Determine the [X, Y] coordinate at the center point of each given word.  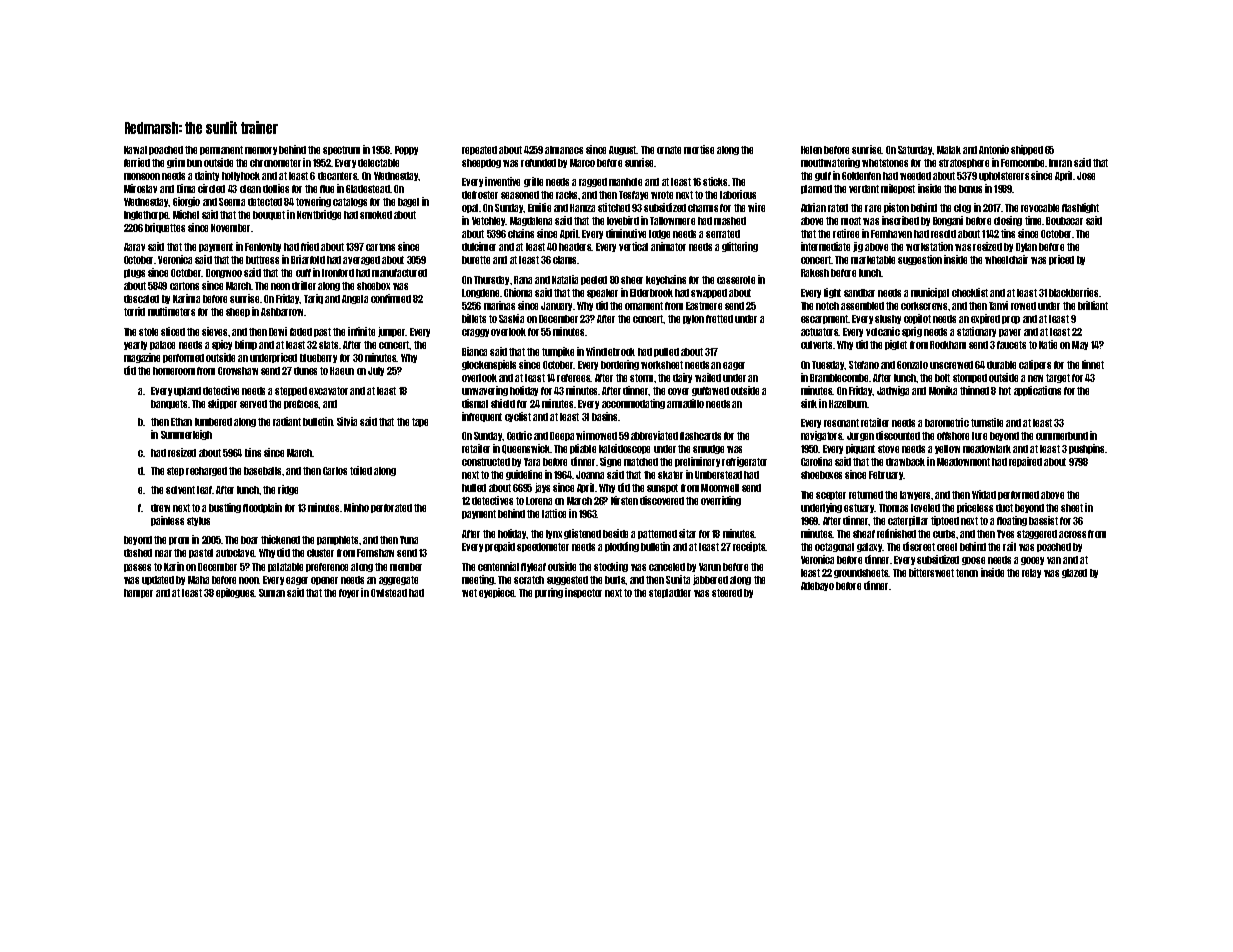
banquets [169, 404]
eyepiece [497, 593]
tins [1008, 233]
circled [211, 188]
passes [137, 568]
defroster [480, 195]
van [1054, 560]
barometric [947, 422]
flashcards [700, 436]
